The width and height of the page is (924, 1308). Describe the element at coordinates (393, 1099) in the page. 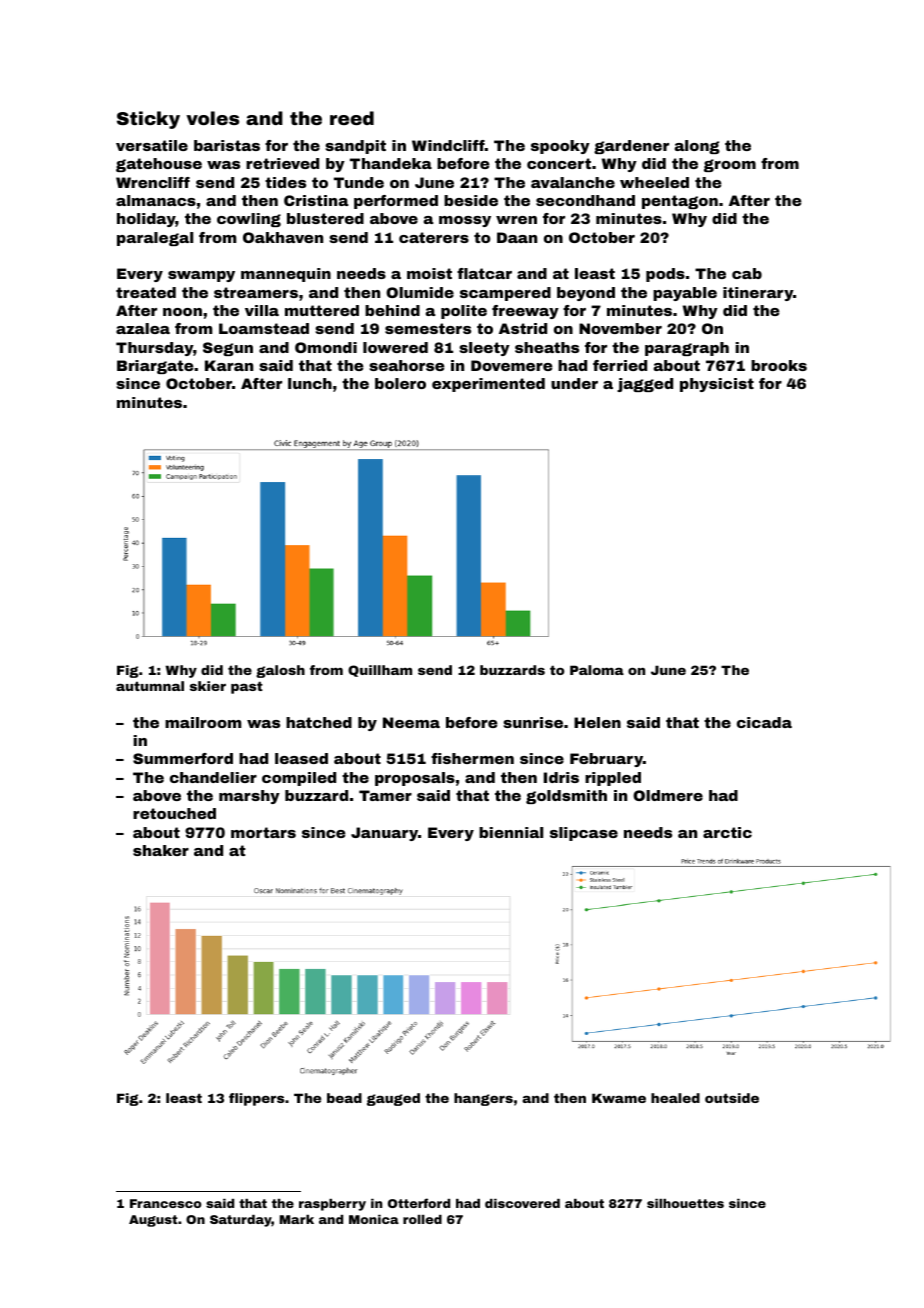

I see `gauged` at that location.
